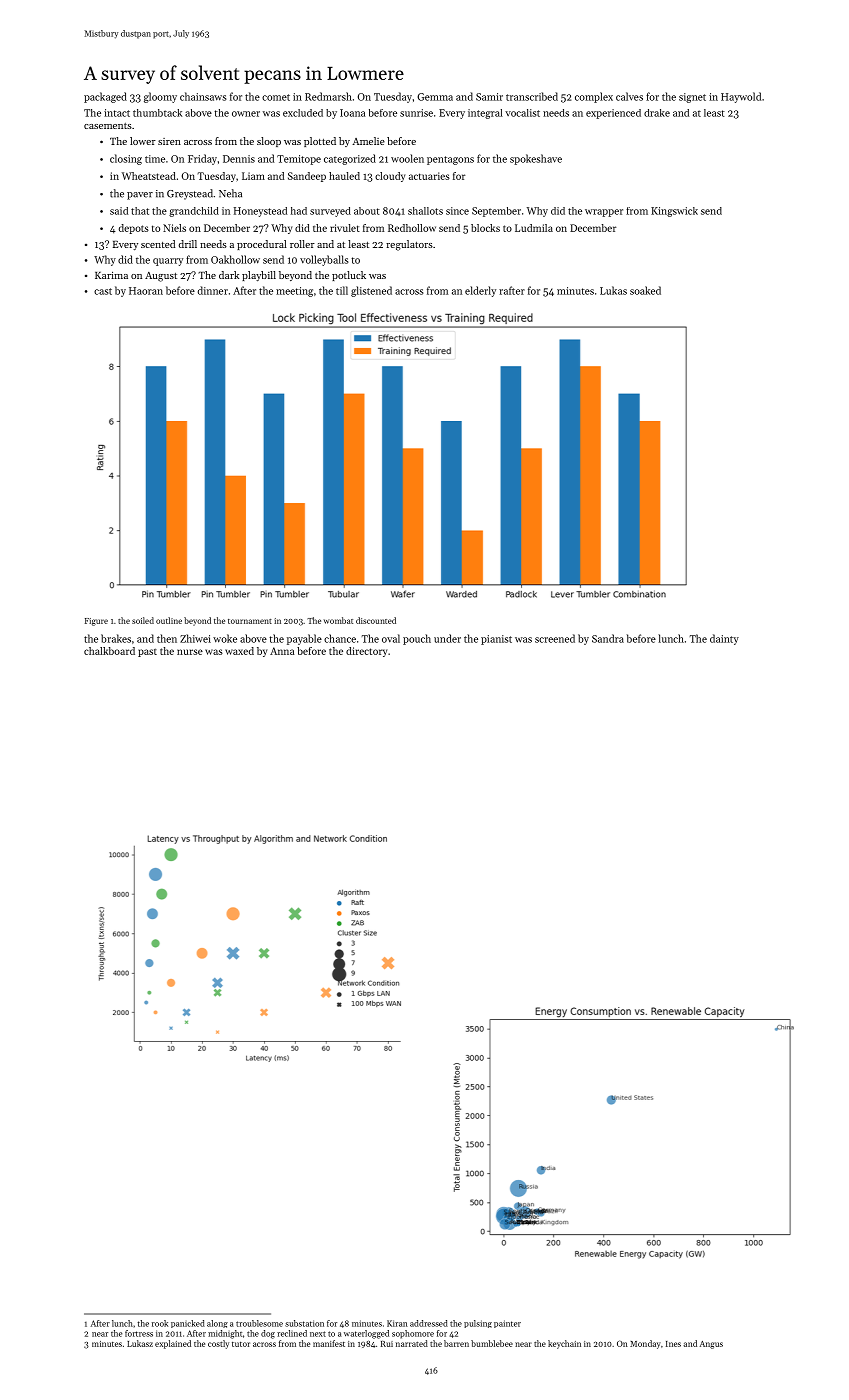 The height and width of the page is (1400, 849). Describe the element at coordinates (147, 653) in the page. I see `past` at that location.
